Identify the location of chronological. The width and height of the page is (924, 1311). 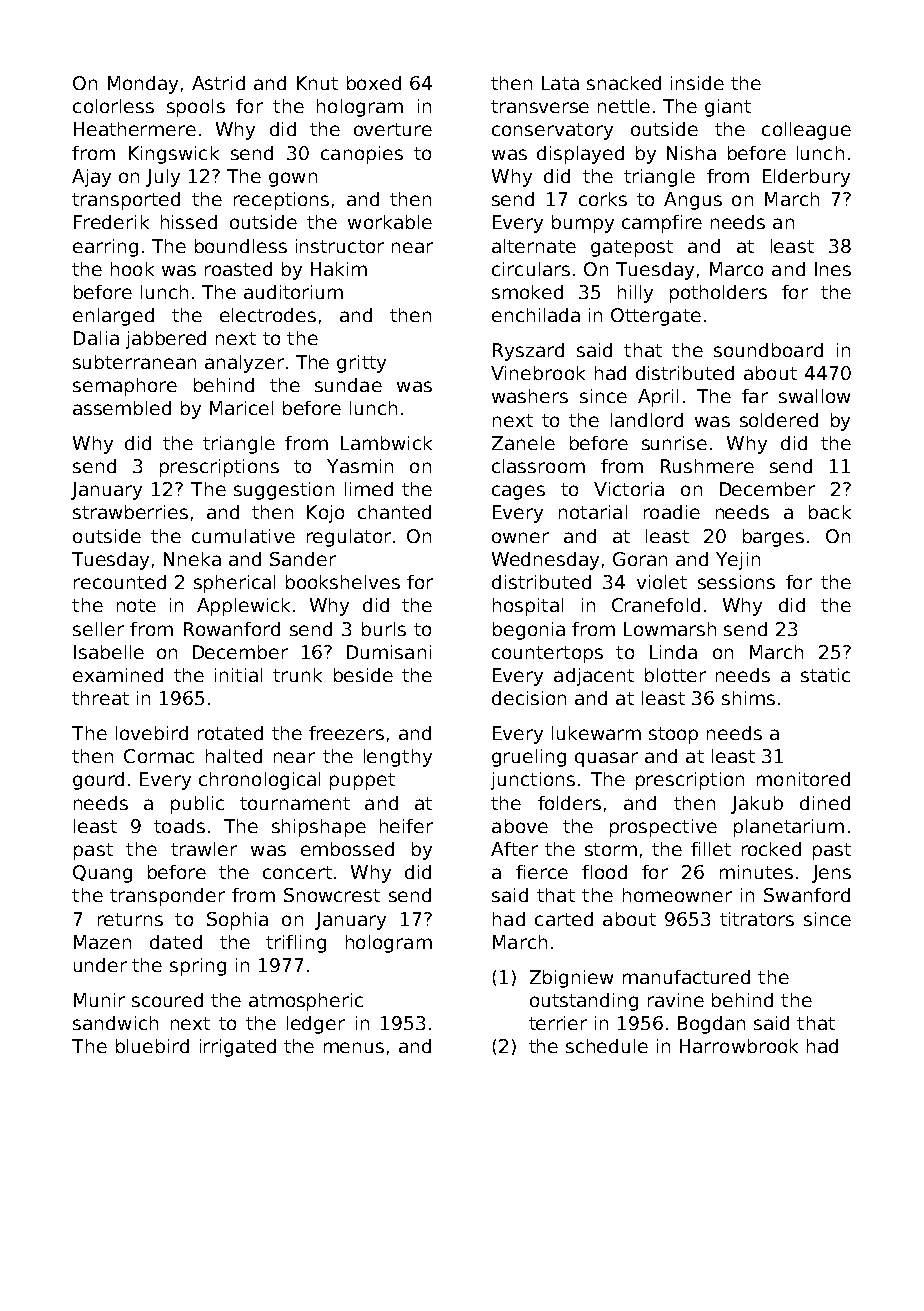
(259, 781).
